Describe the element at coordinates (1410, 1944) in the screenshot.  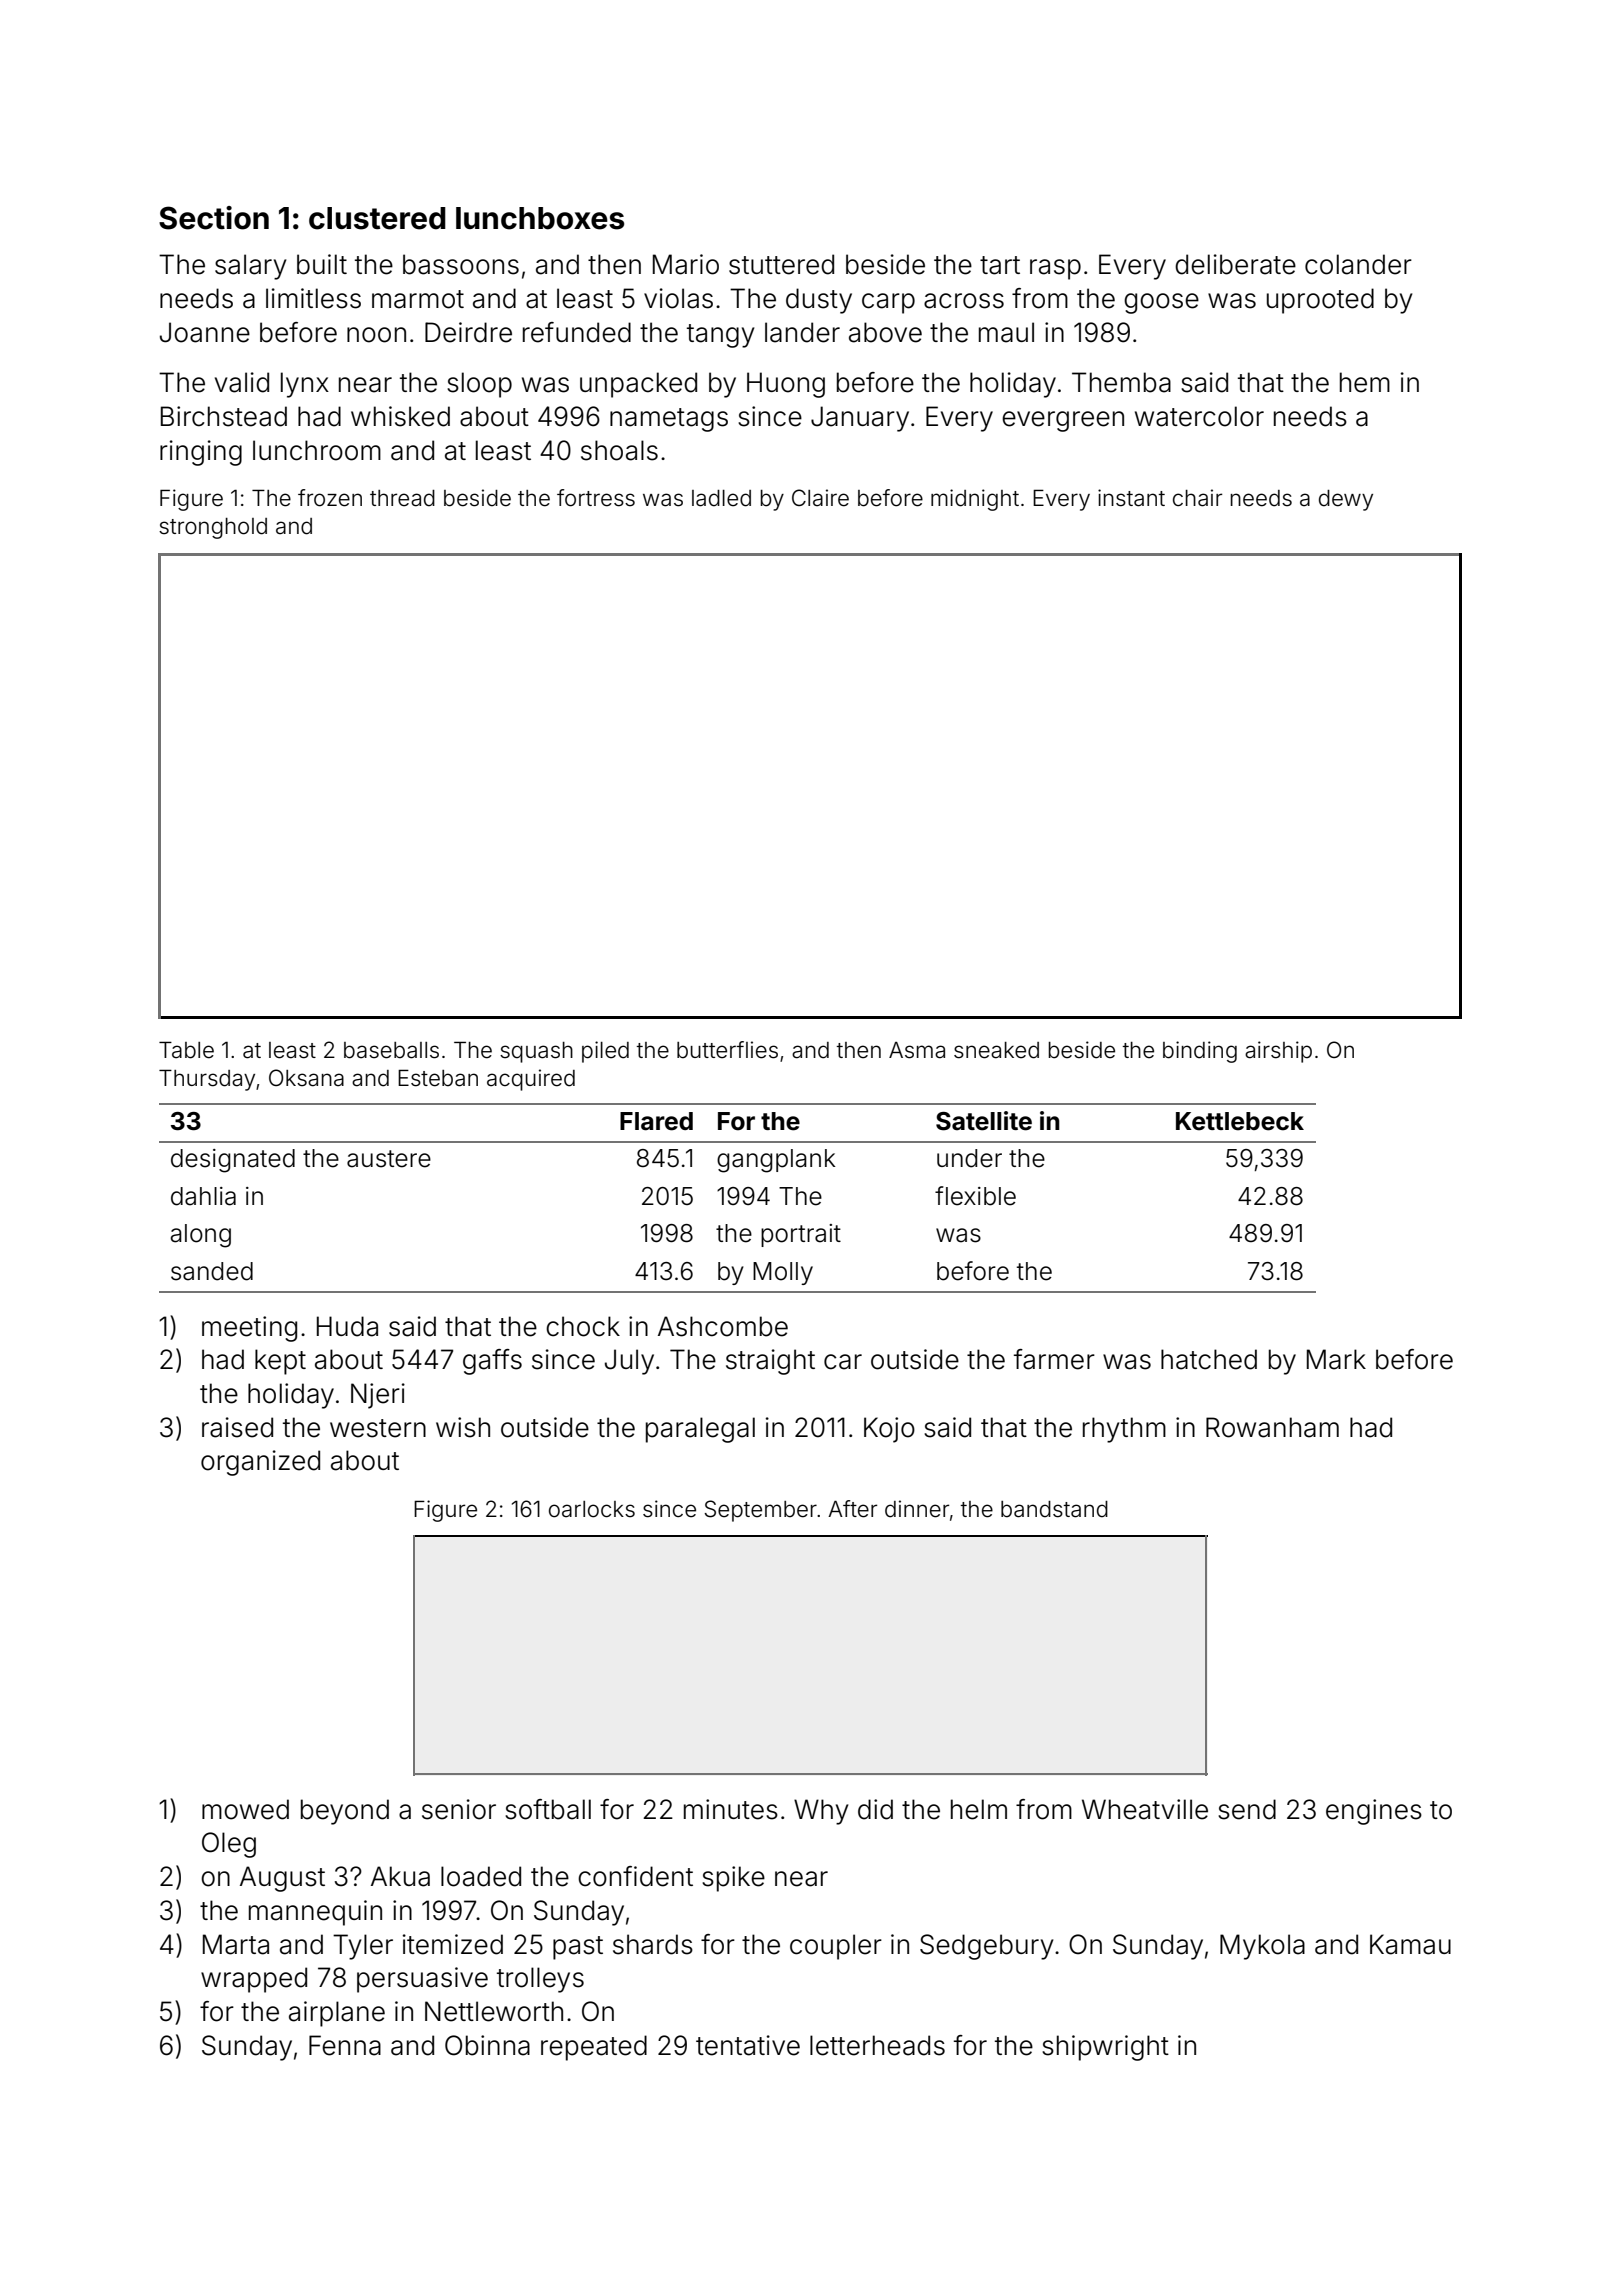
I see `Kamau` at that location.
